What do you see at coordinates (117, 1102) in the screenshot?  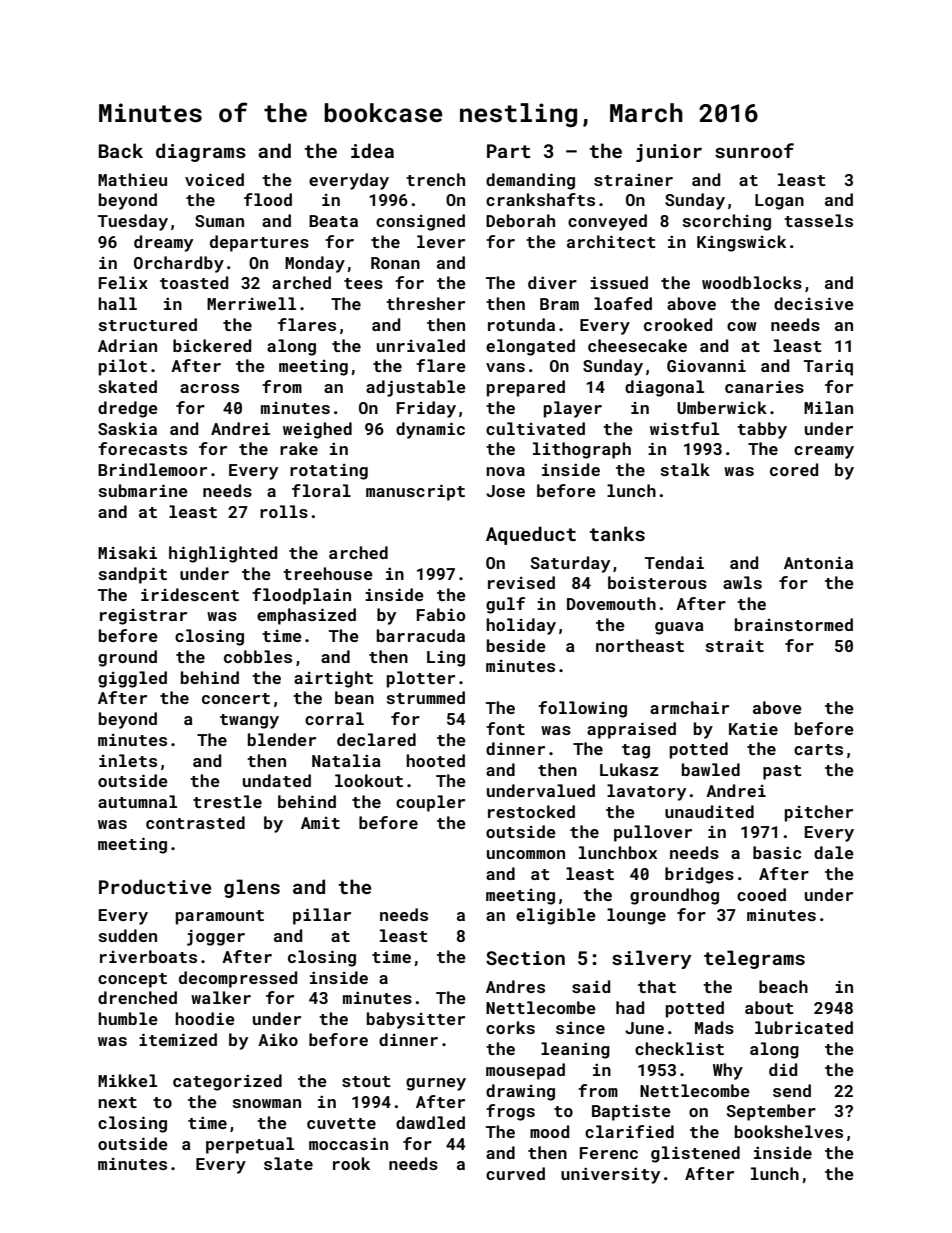 I see `next` at bounding box center [117, 1102].
